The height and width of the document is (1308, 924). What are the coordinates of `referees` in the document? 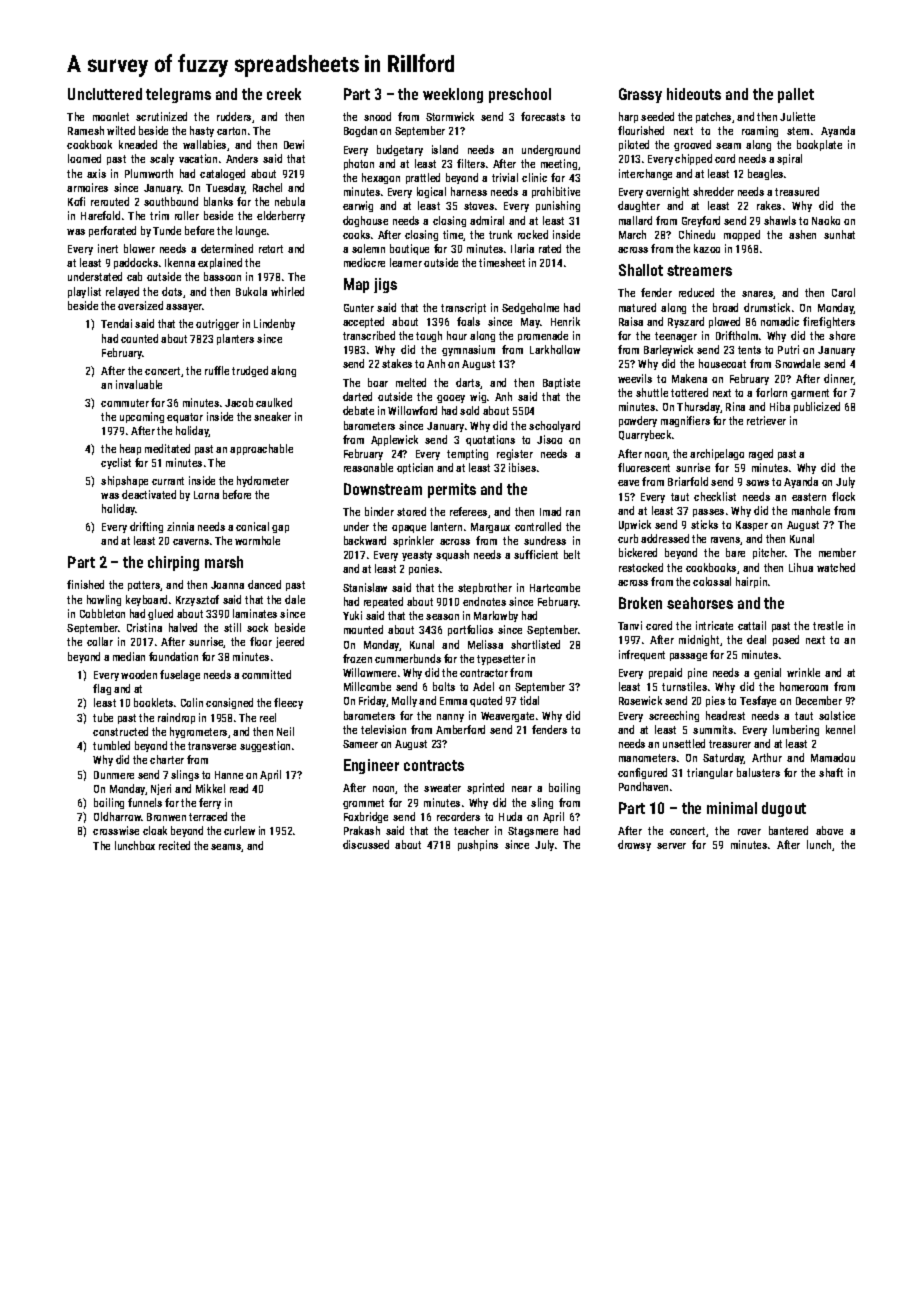 It's located at (468, 511).
